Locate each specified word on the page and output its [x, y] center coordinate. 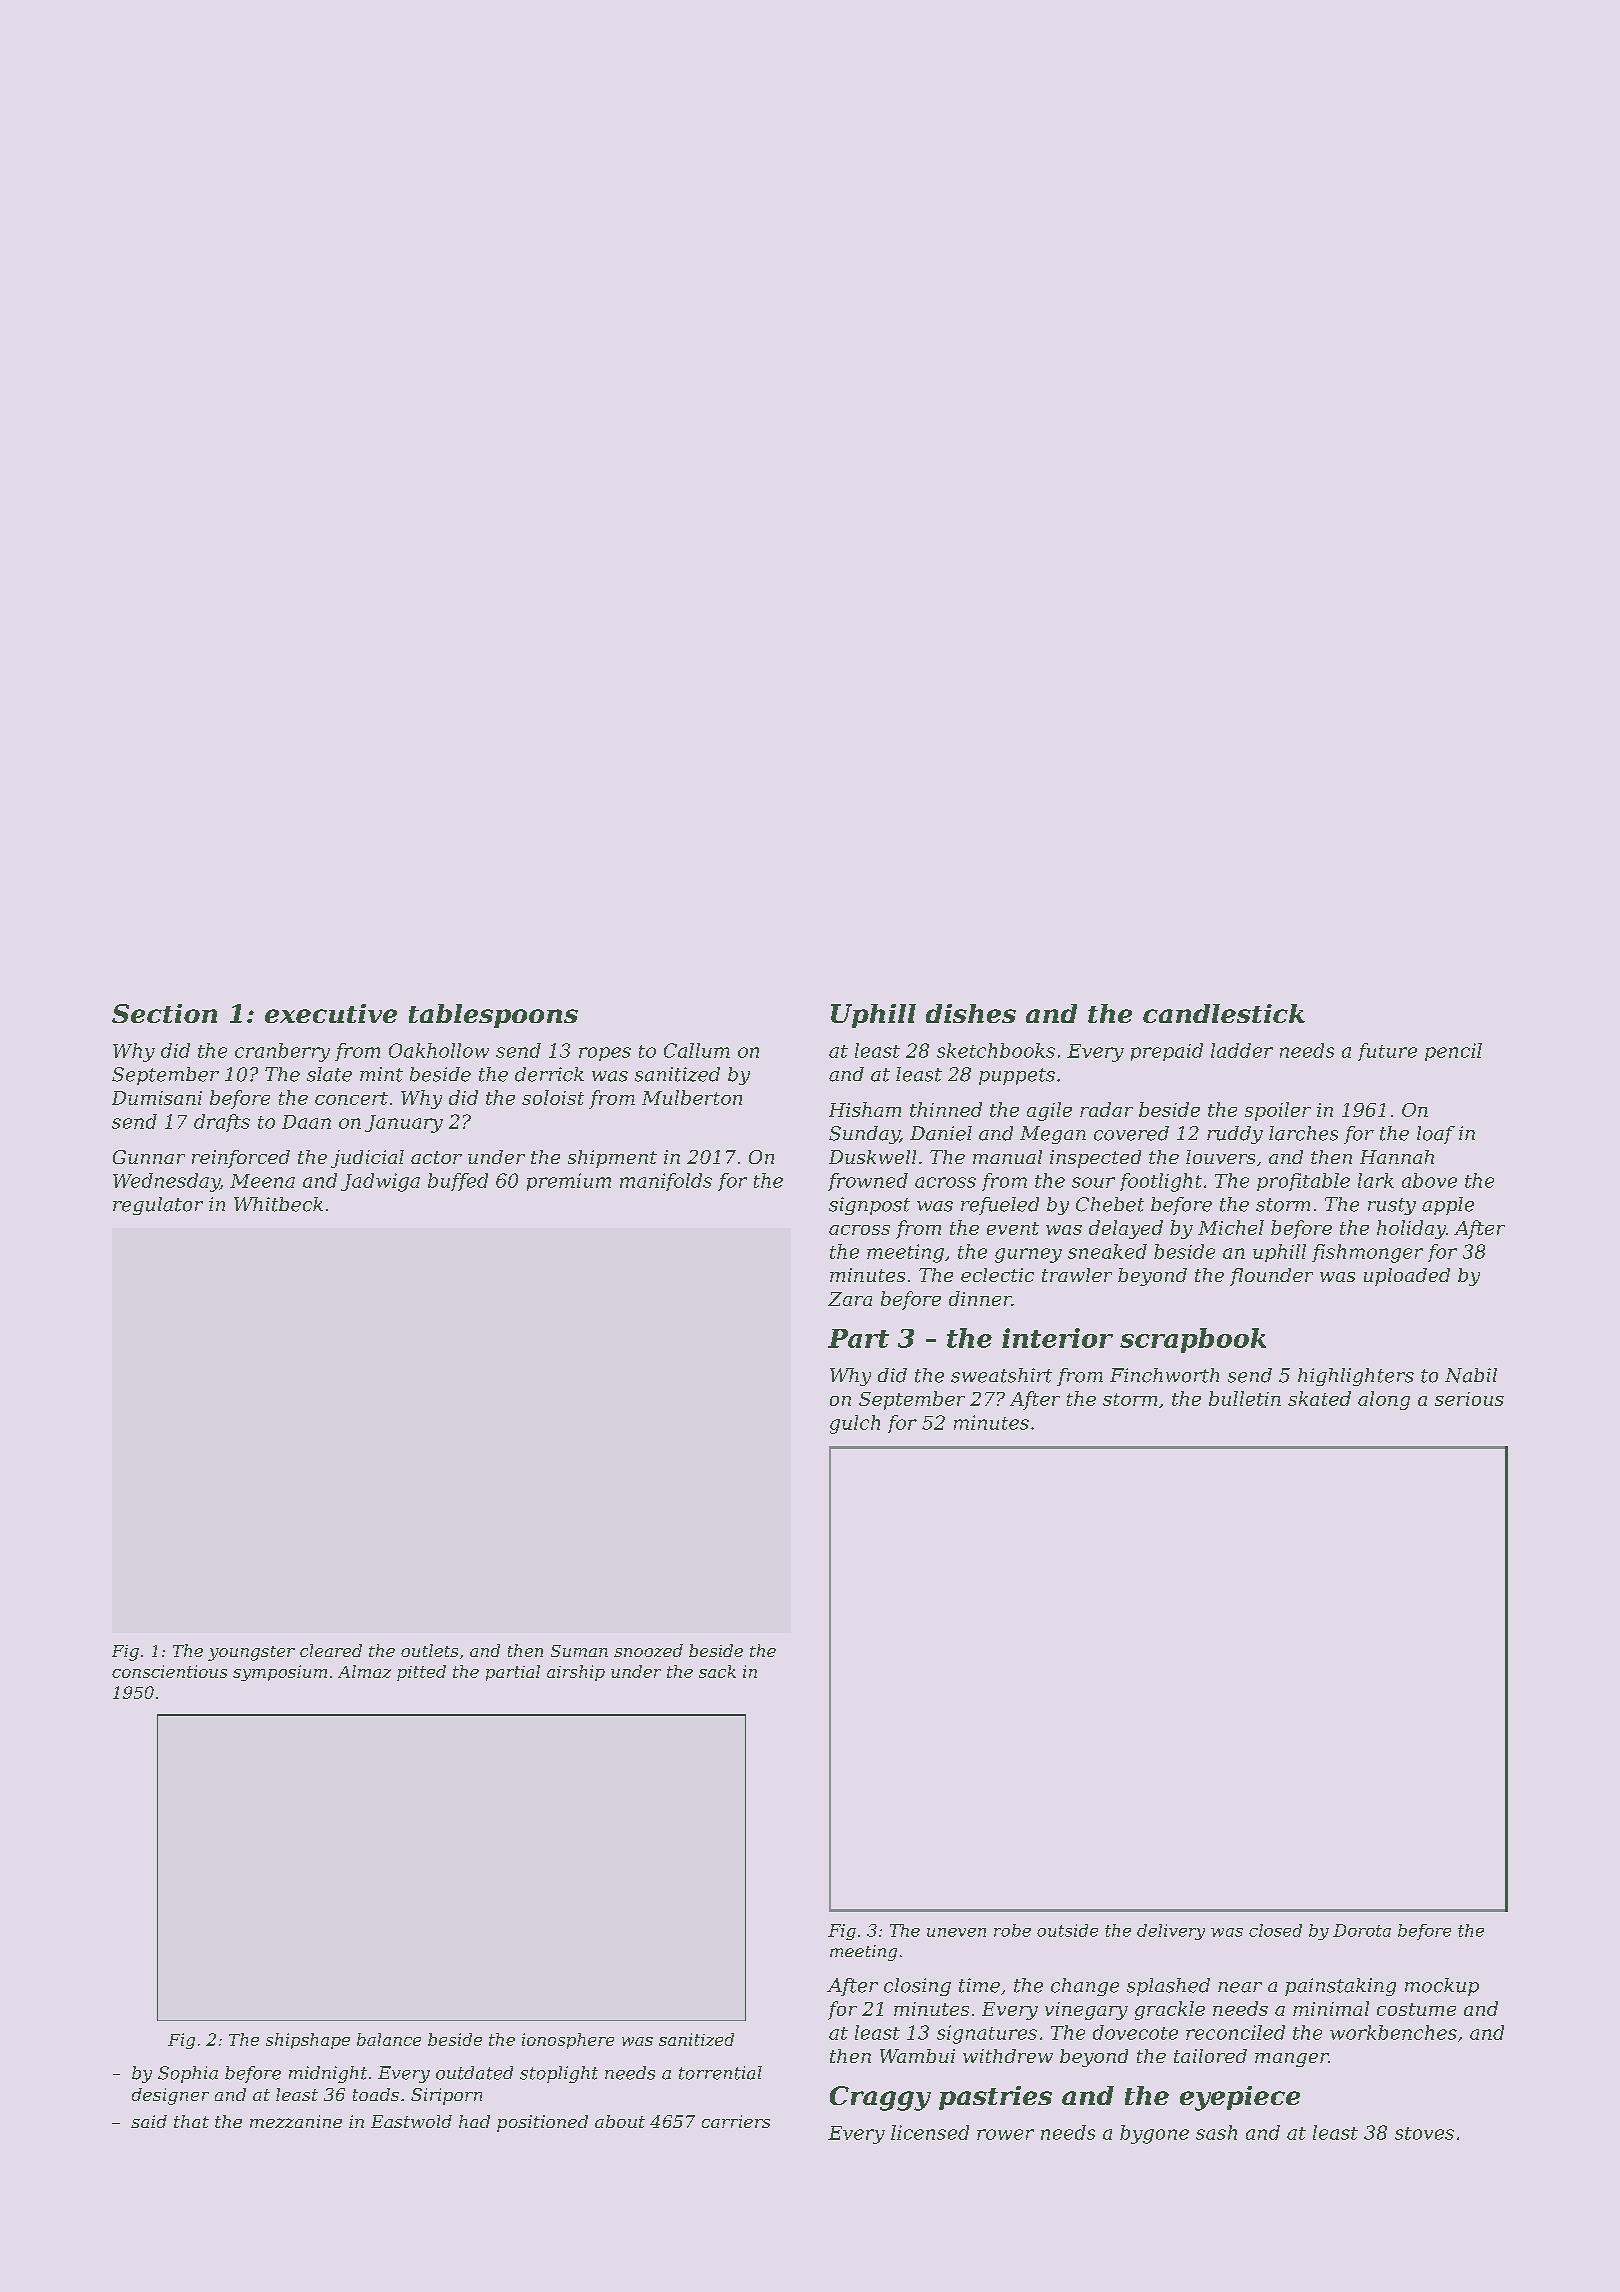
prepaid [1167, 1052]
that [191, 2121]
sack [717, 1671]
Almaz [364, 1671]
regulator [158, 1206]
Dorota [1362, 1930]
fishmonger [1367, 1253]
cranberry [282, 1052]
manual [1007, 1157]
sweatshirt [1001, 1375]
